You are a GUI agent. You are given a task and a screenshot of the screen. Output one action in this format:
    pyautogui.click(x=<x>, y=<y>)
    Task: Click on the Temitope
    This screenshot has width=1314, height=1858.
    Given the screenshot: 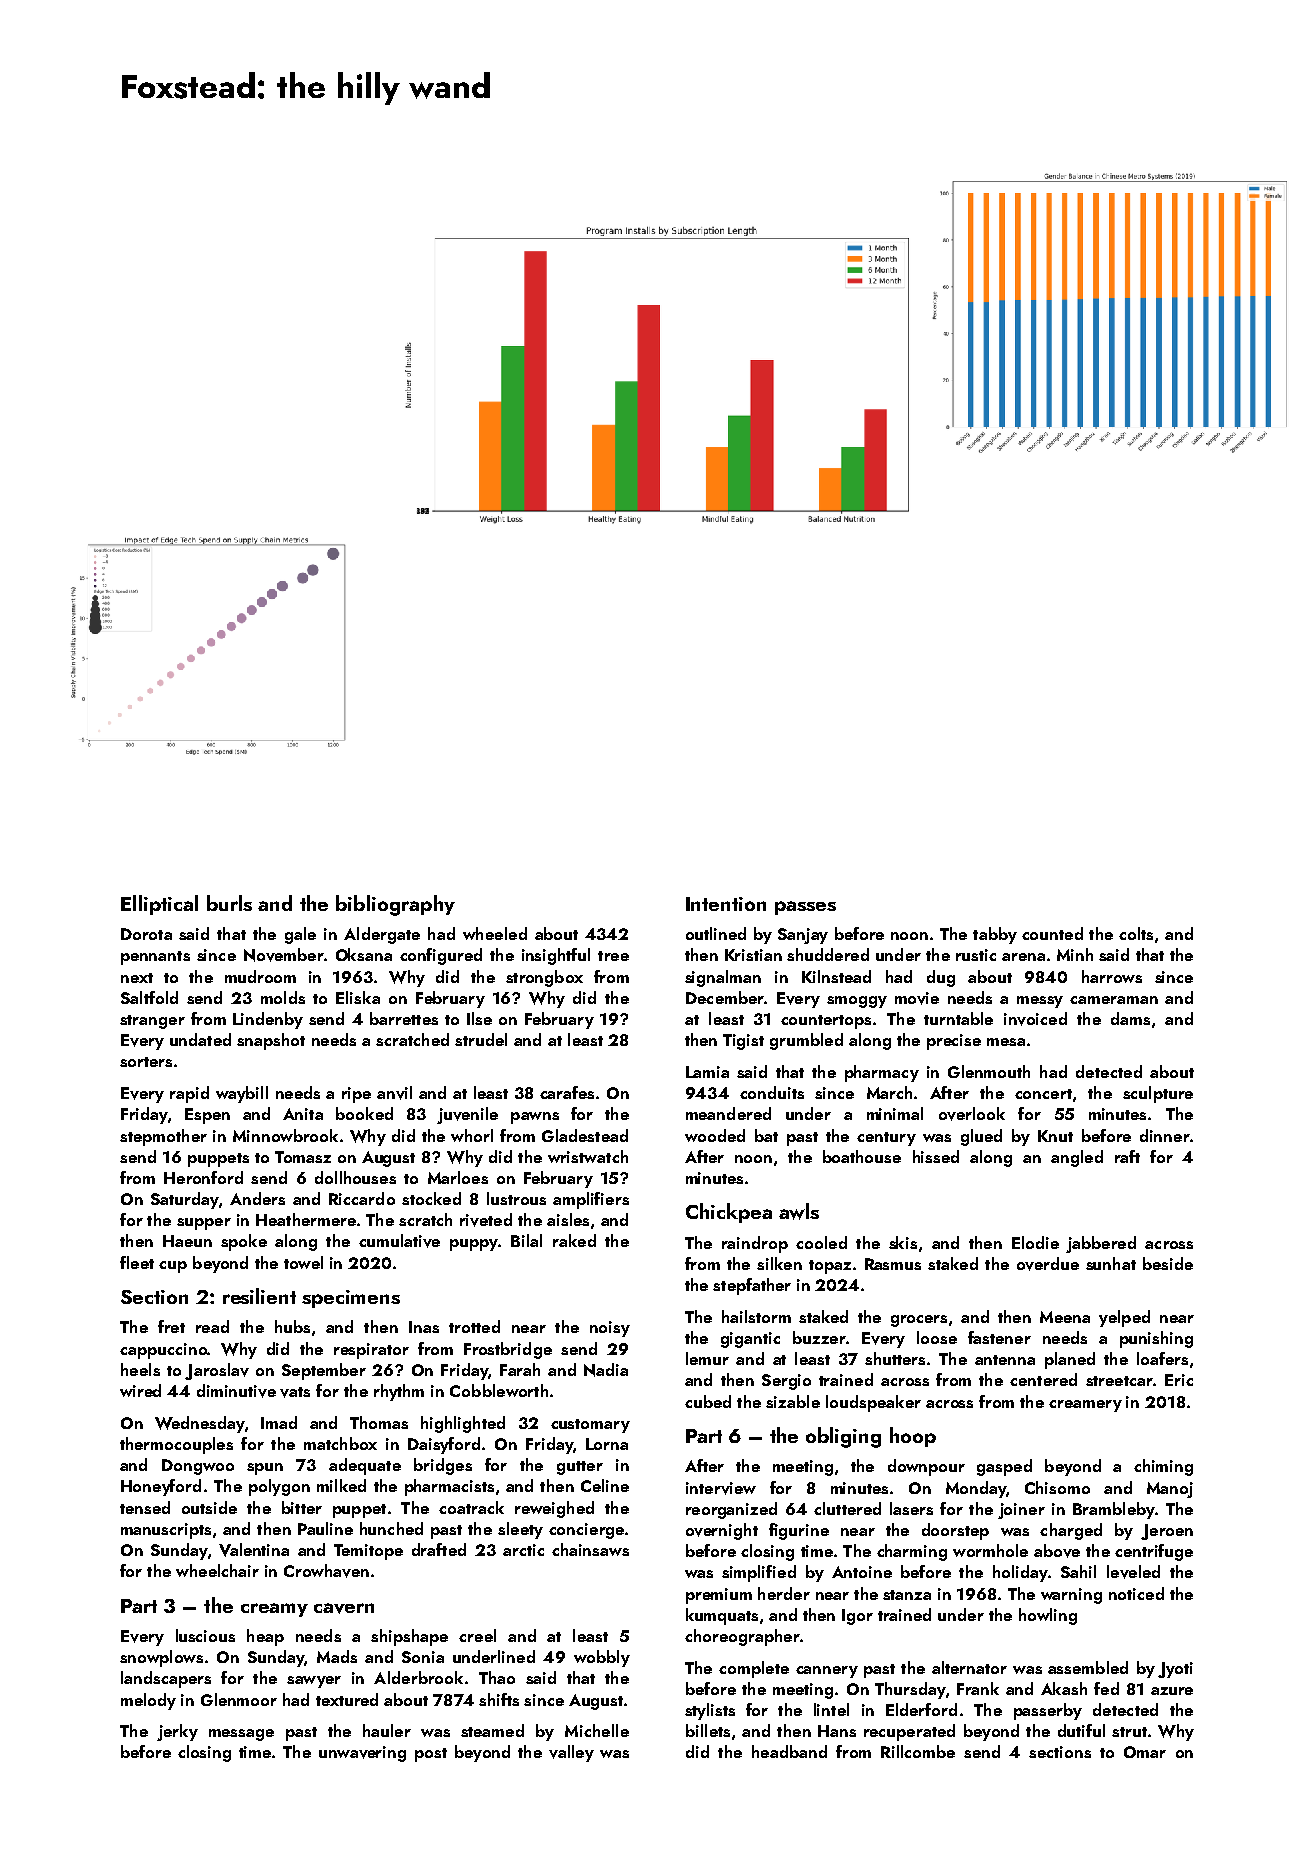 What is the action you would take?
    pyautogui.click(x=368, y=1552)
